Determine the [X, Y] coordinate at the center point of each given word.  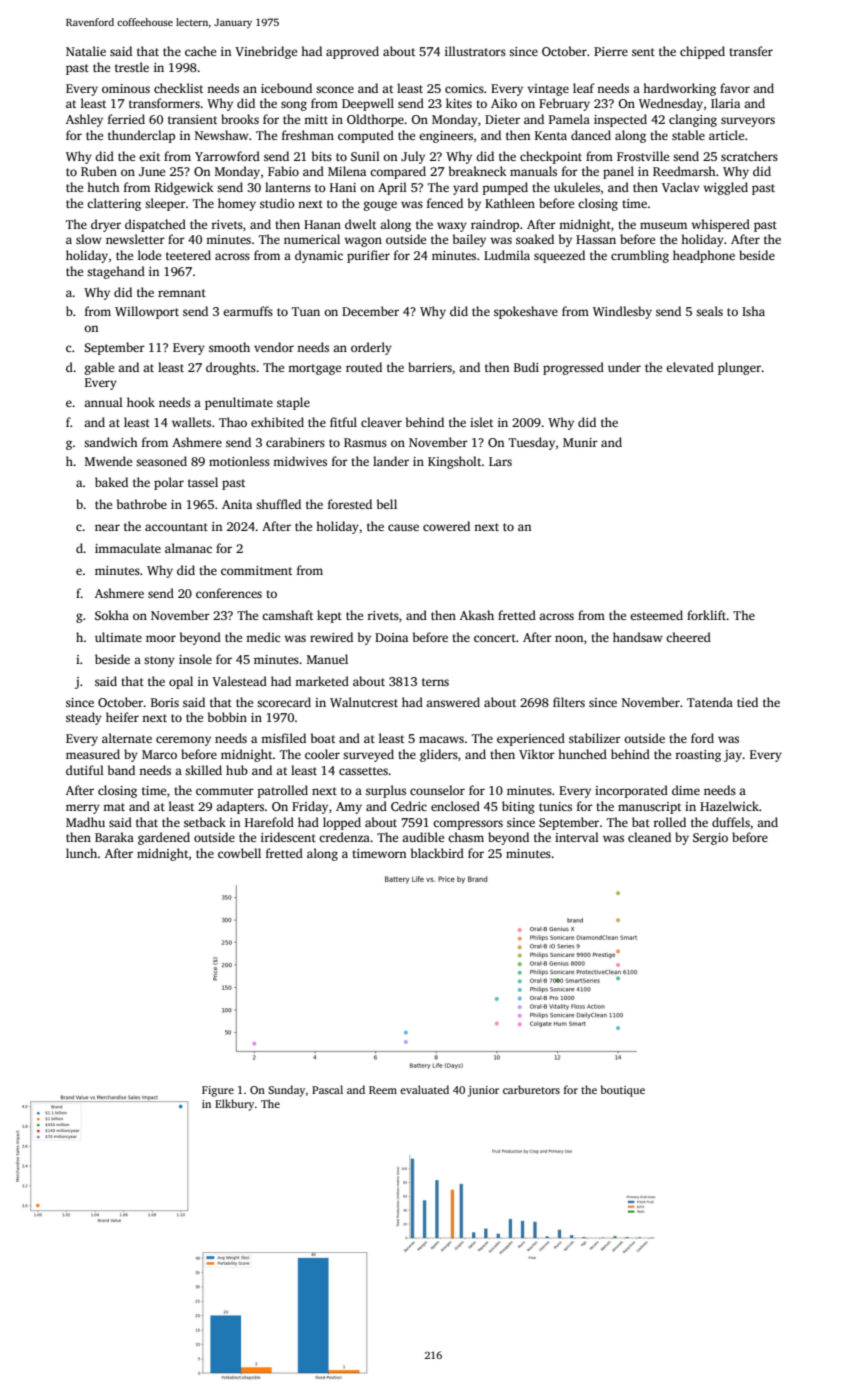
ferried [126, 119]
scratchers [749, 156]
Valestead [239, 681]
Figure [218, 1091]
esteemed [656, 615]
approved [352, 52]
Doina [391, 637]
